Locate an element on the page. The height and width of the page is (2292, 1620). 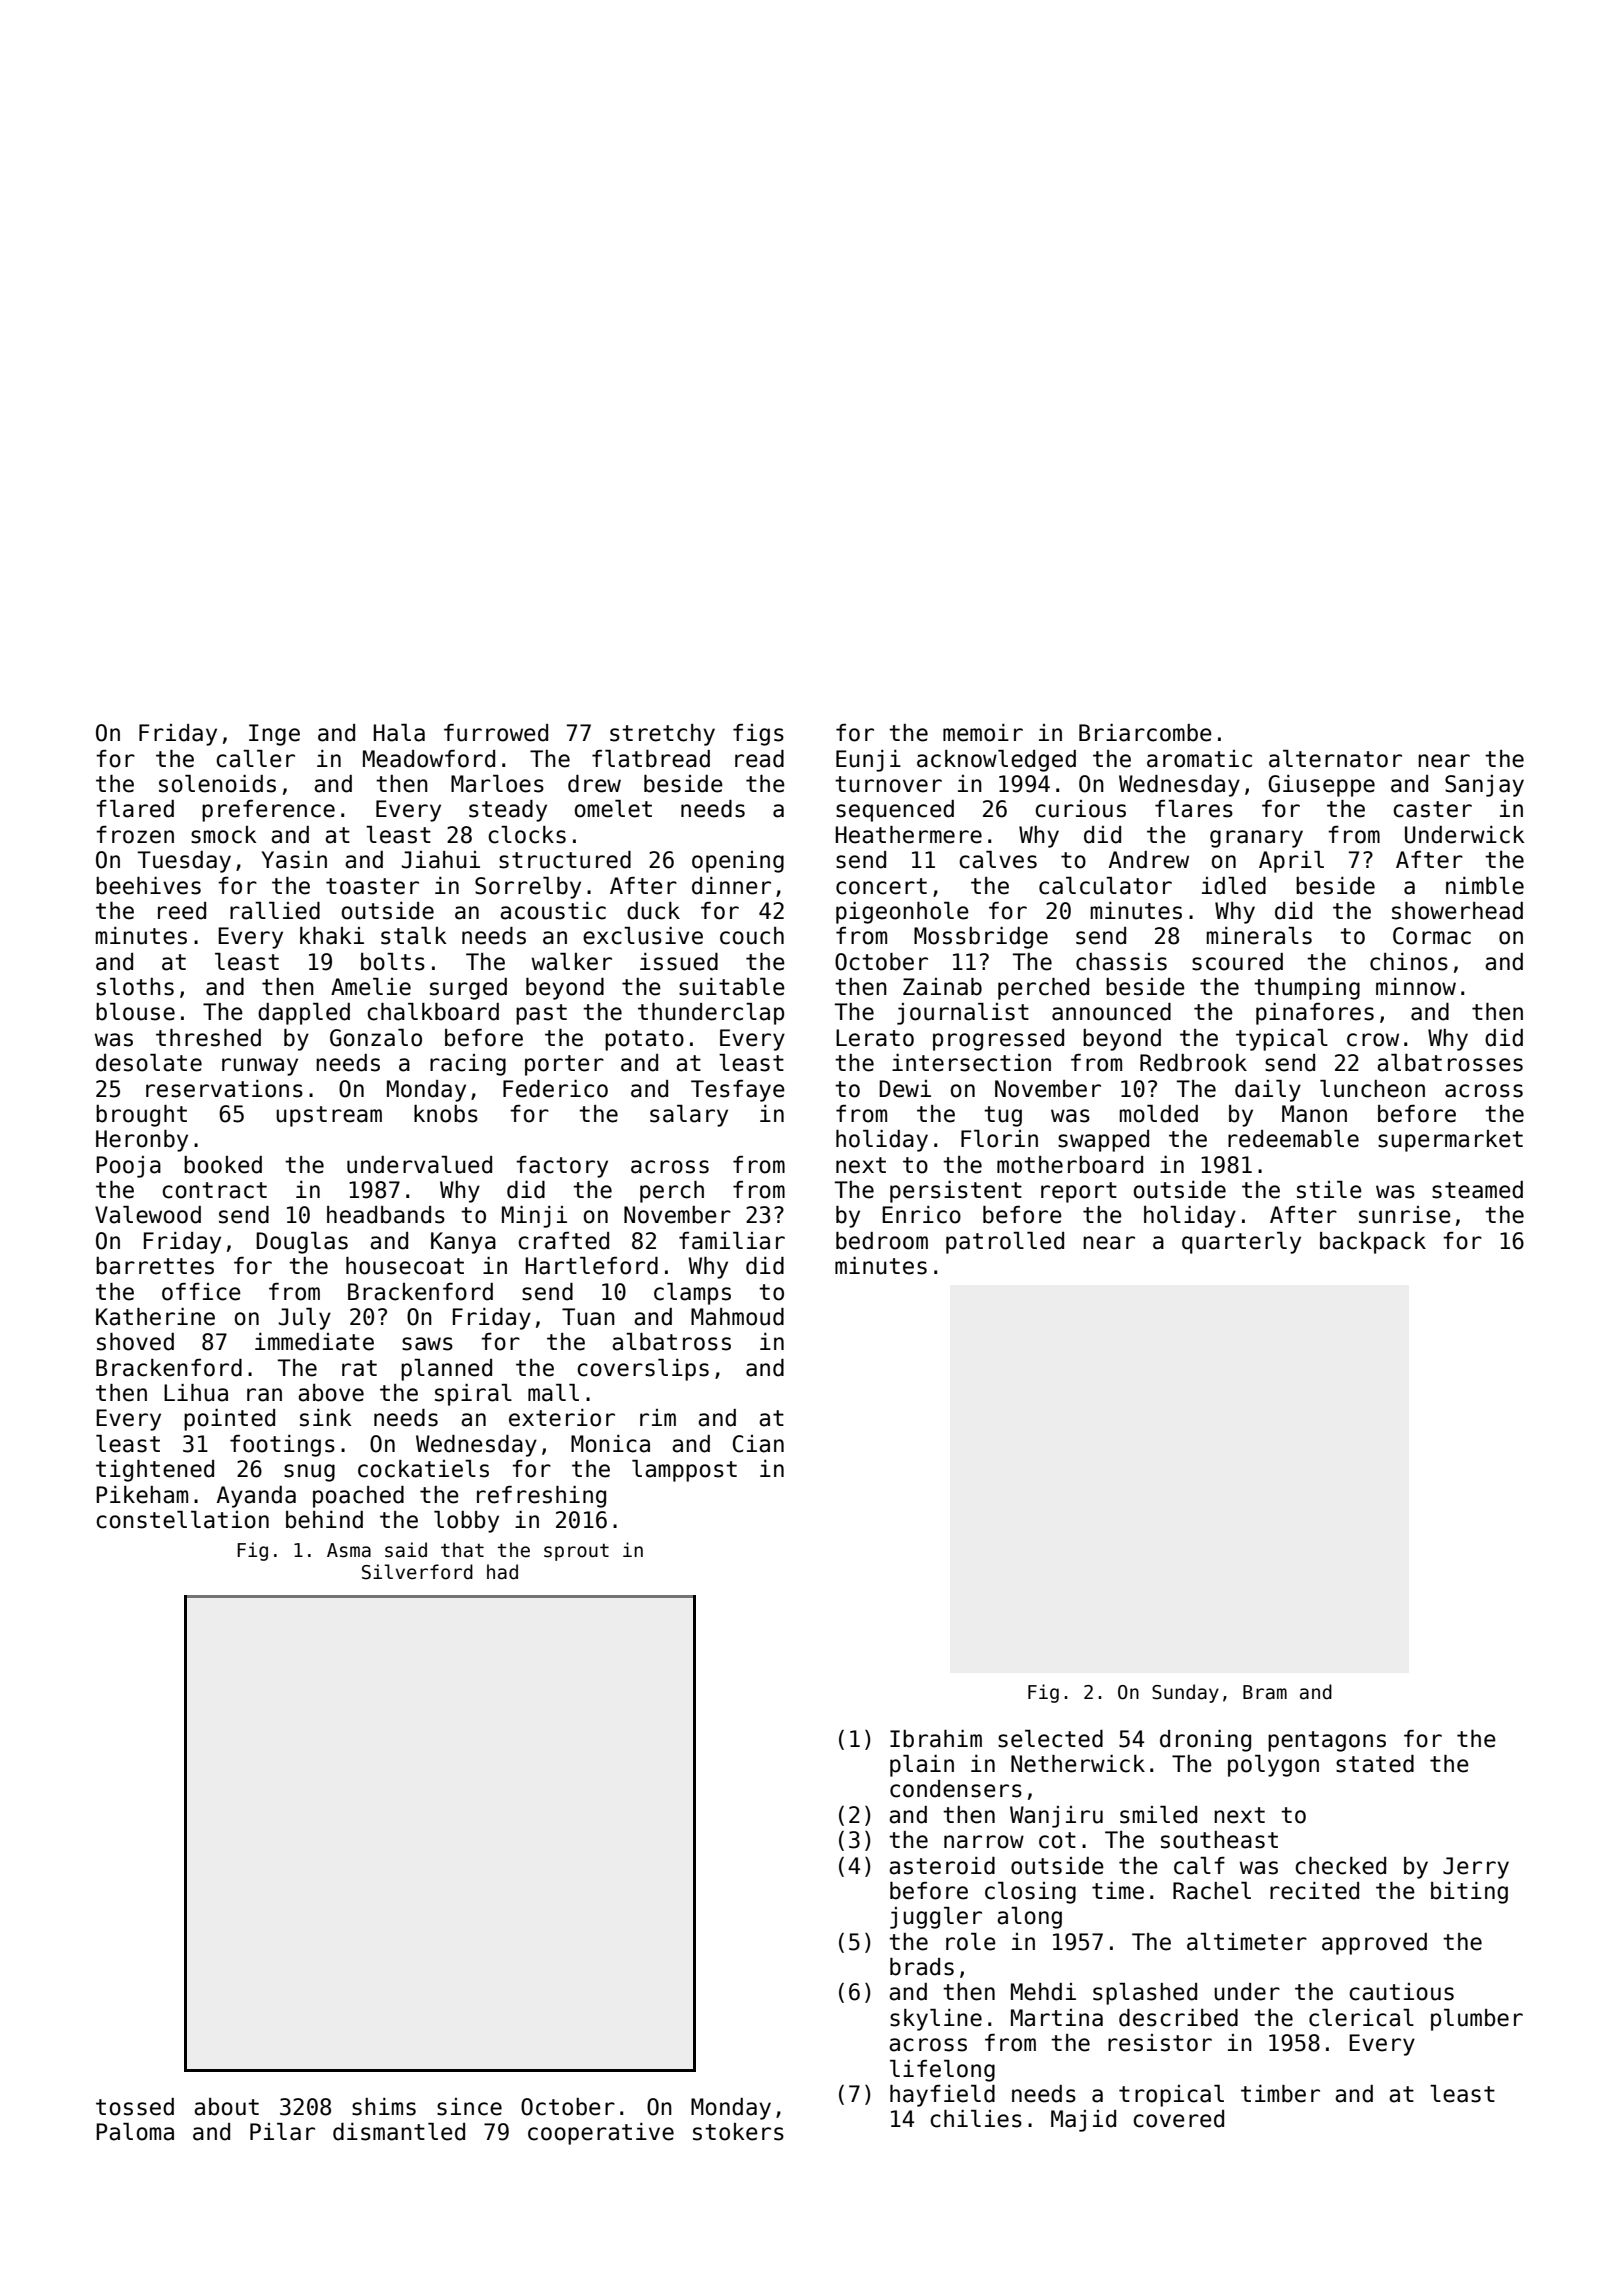
pentagons is located at coordinates (1327, 1741).
